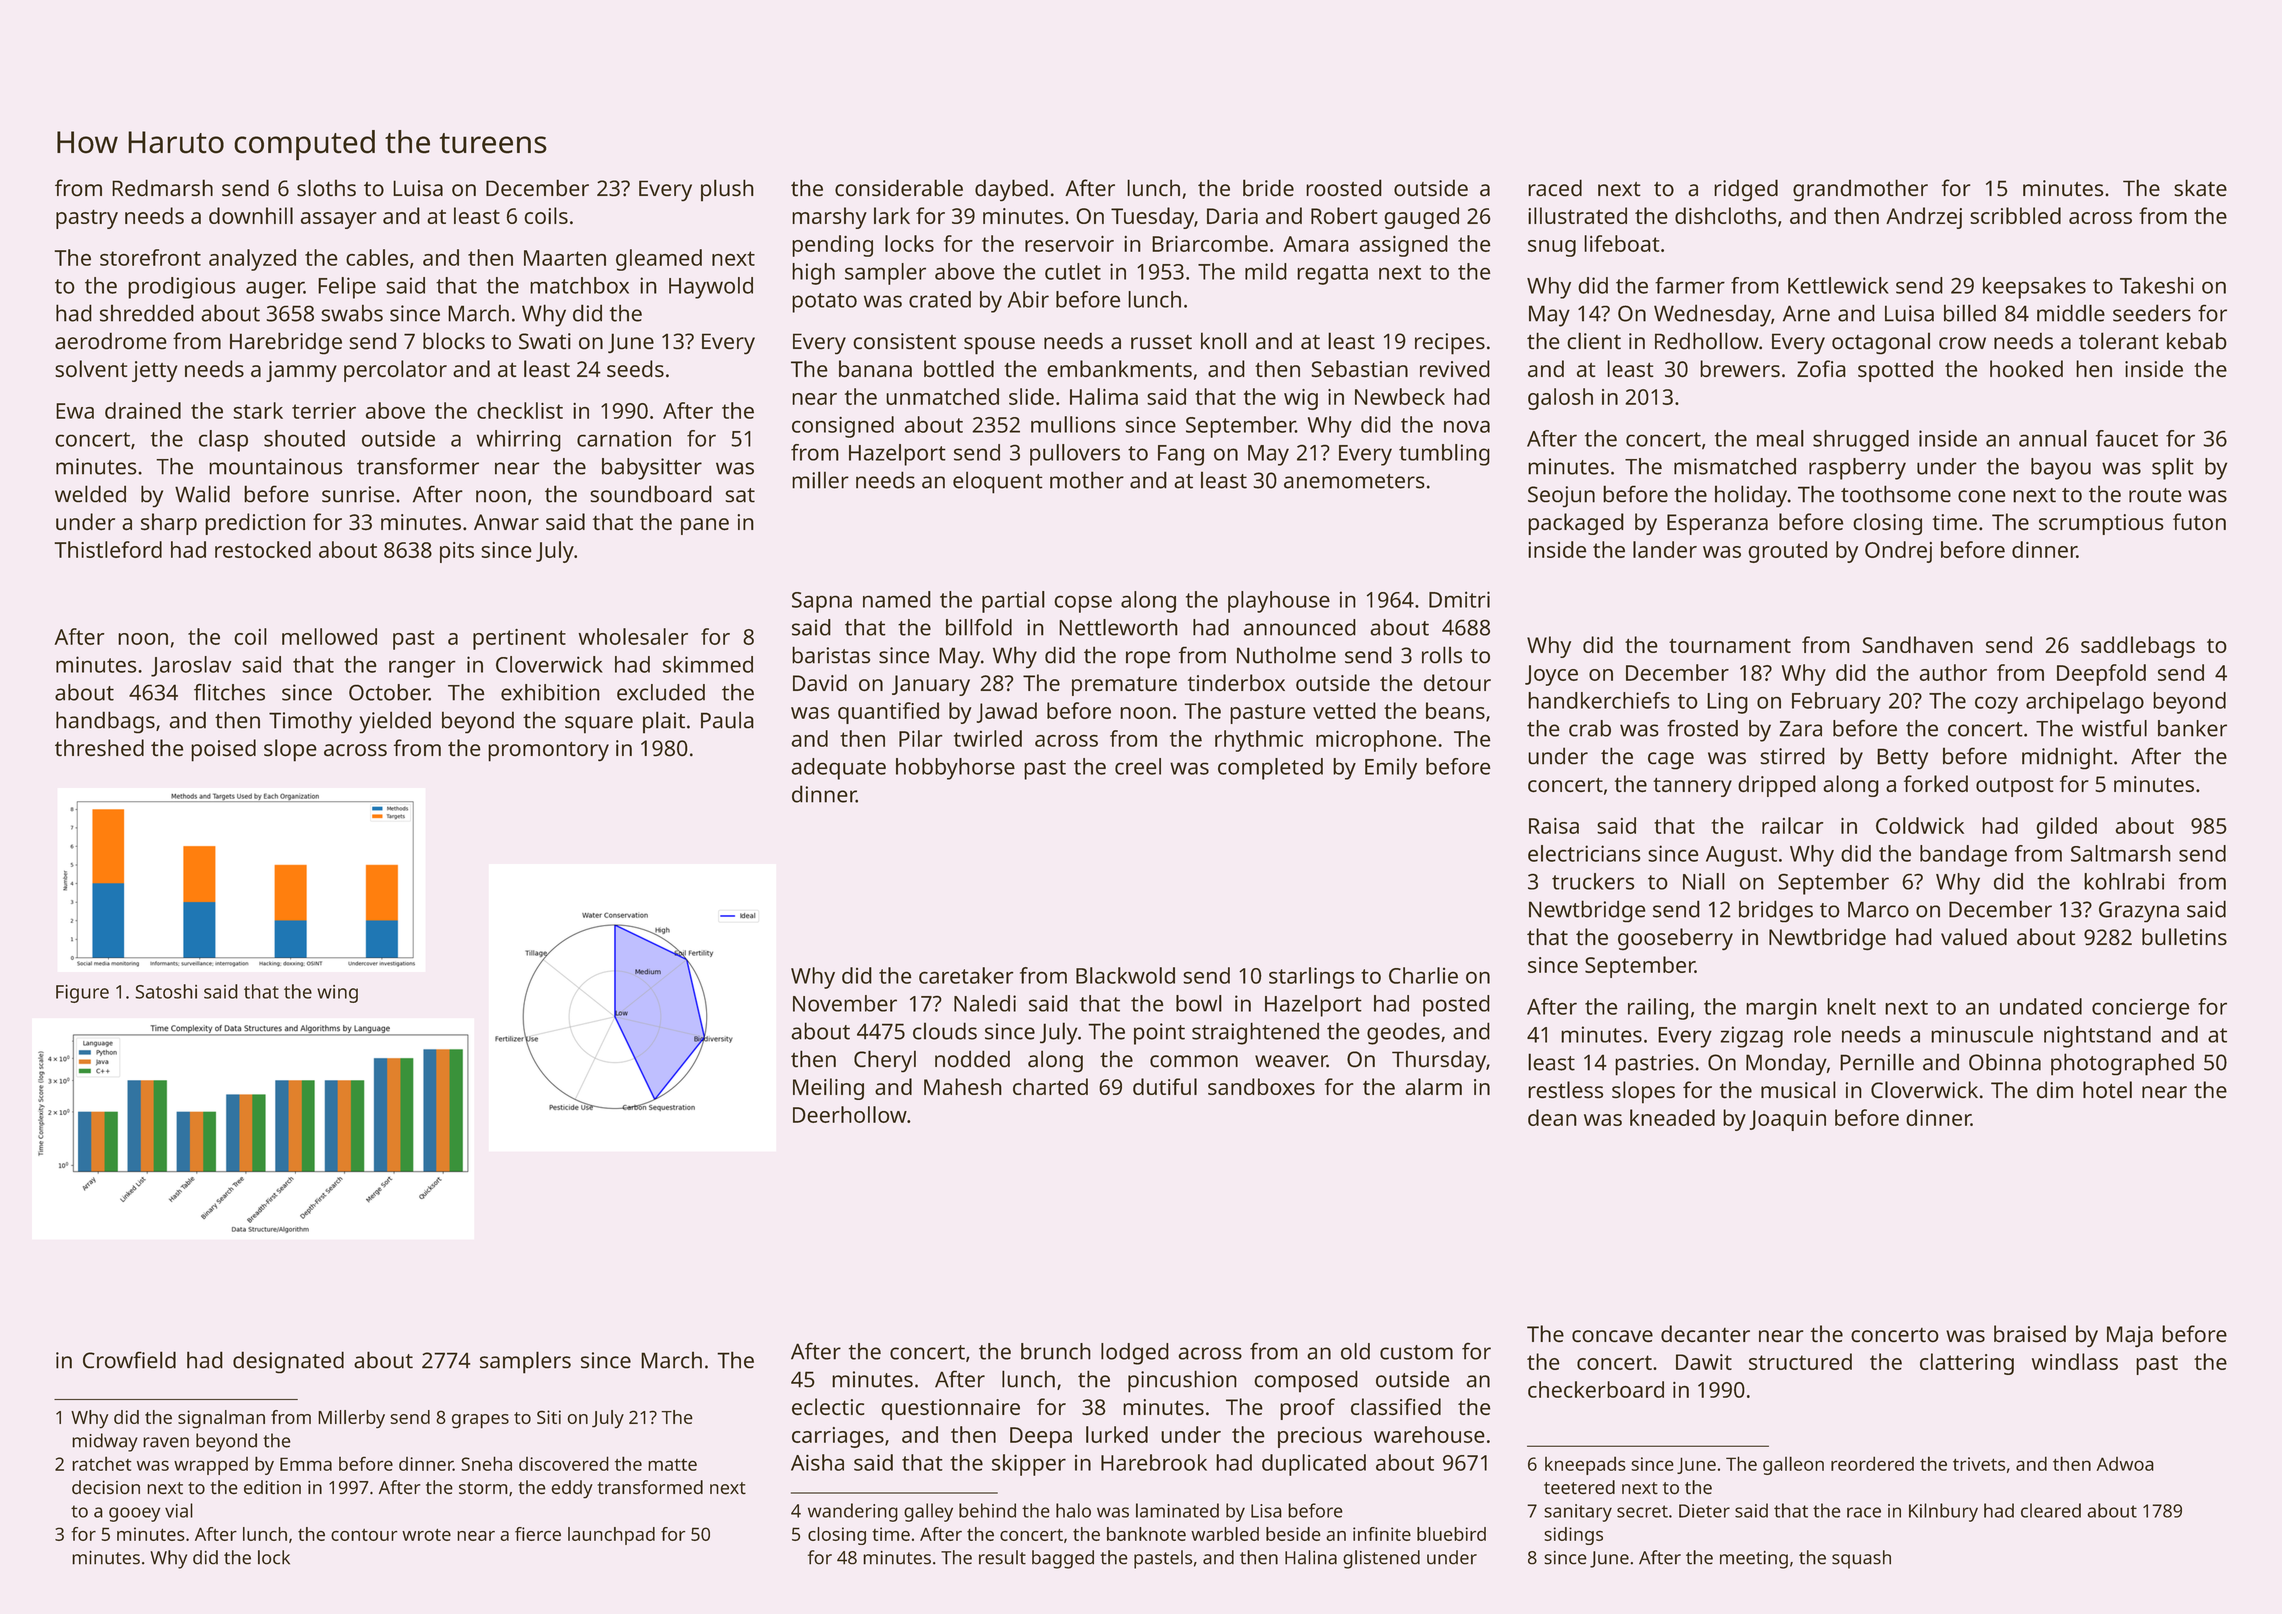  What do you see at coordinates (166, 991) in the screenshot?
I see `Satoshi` at bounding box center [166, 991].
